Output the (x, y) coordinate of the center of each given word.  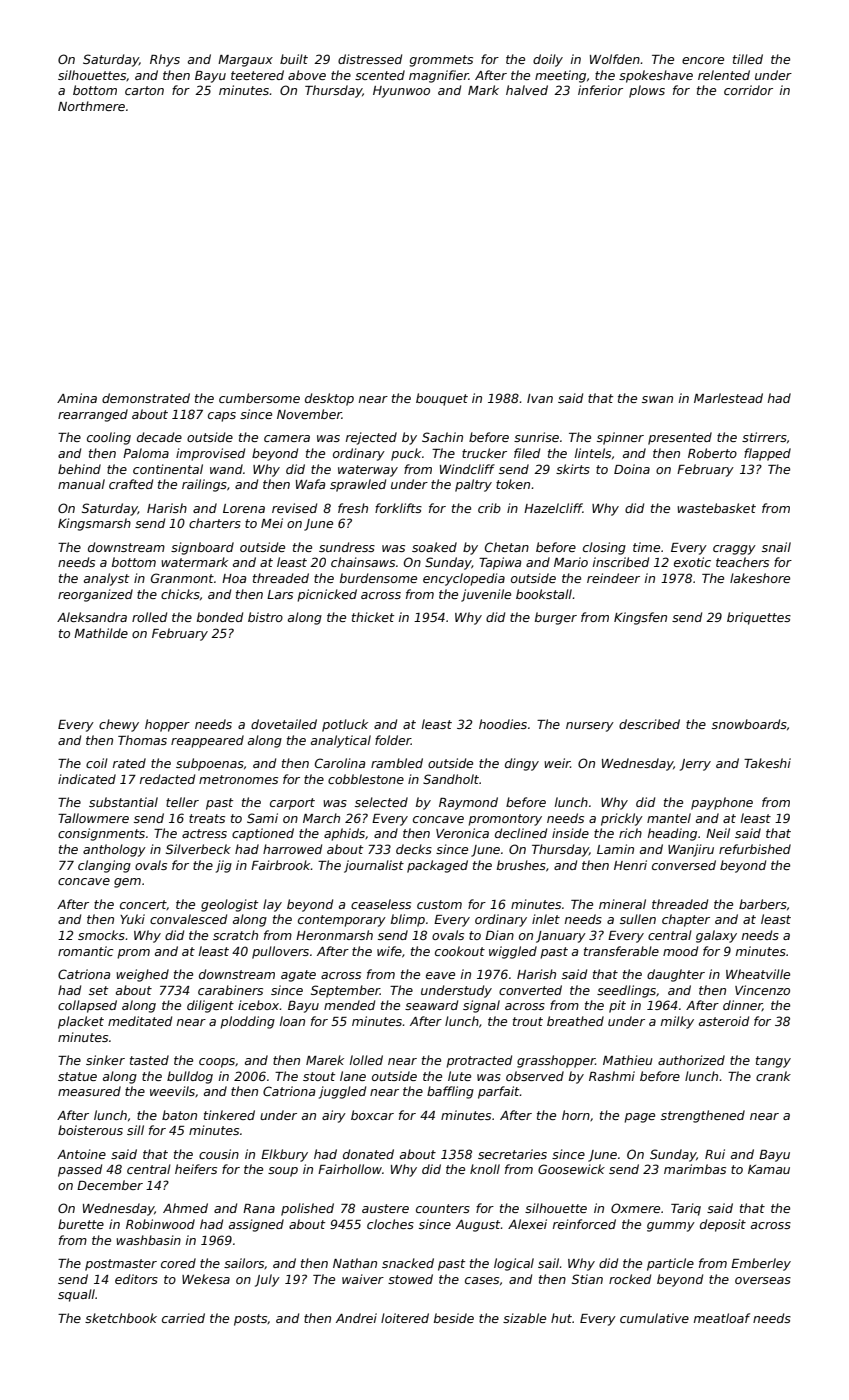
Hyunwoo (401, 92)
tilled (748, 59)
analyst (106, 579)
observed (535, 1076)
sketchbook (121, 1318)
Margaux (245, 61)
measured (89, 1091)
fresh (353, 508)
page (639, 1118)
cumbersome (259, 398)
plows (647, 91)
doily (548, 60)
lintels (593, 453)
